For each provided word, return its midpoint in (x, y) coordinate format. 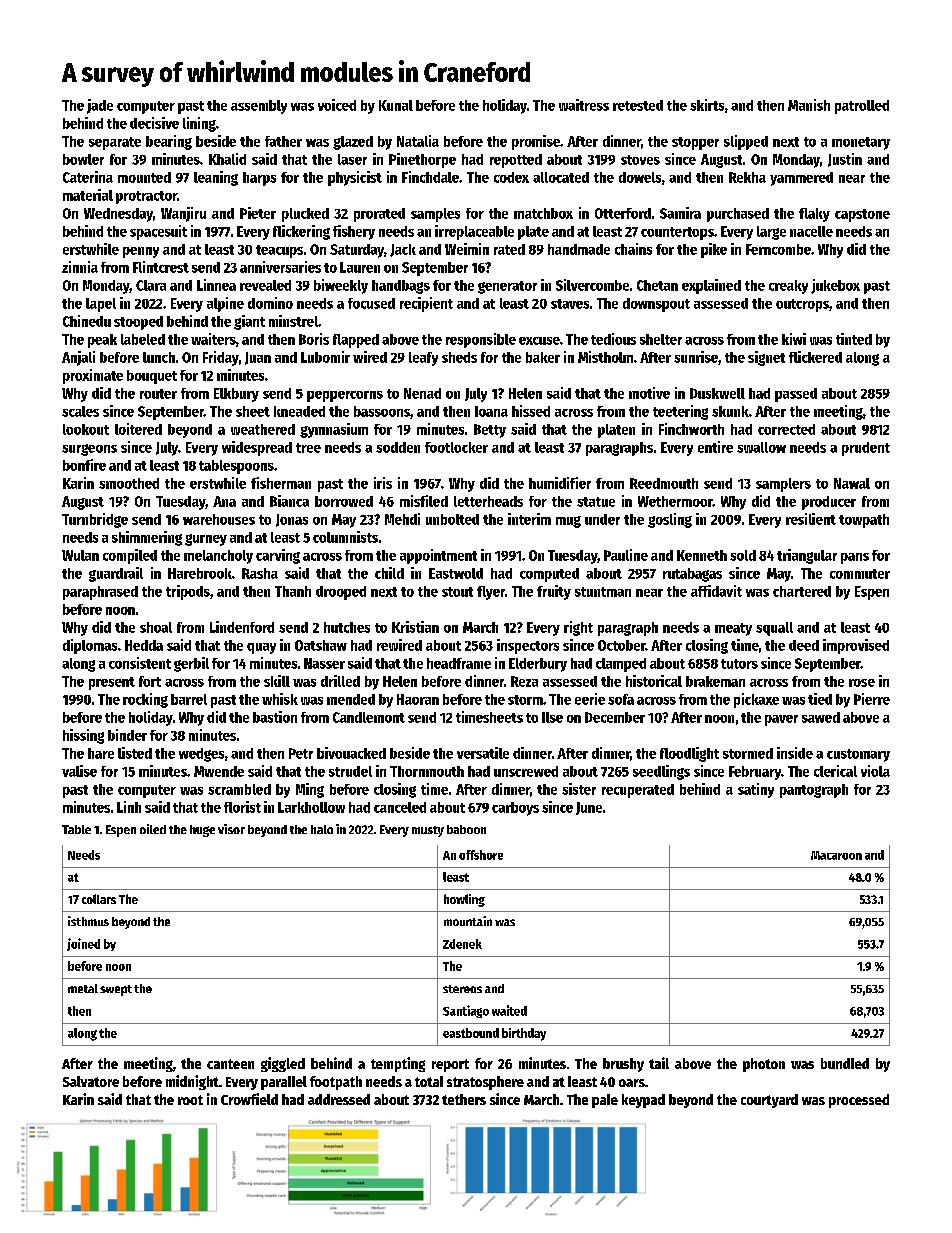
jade (100, 106)
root (190, 1100)
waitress (584, 105)
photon (764, 1065)
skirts (707, 105)
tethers (464, 1099)
